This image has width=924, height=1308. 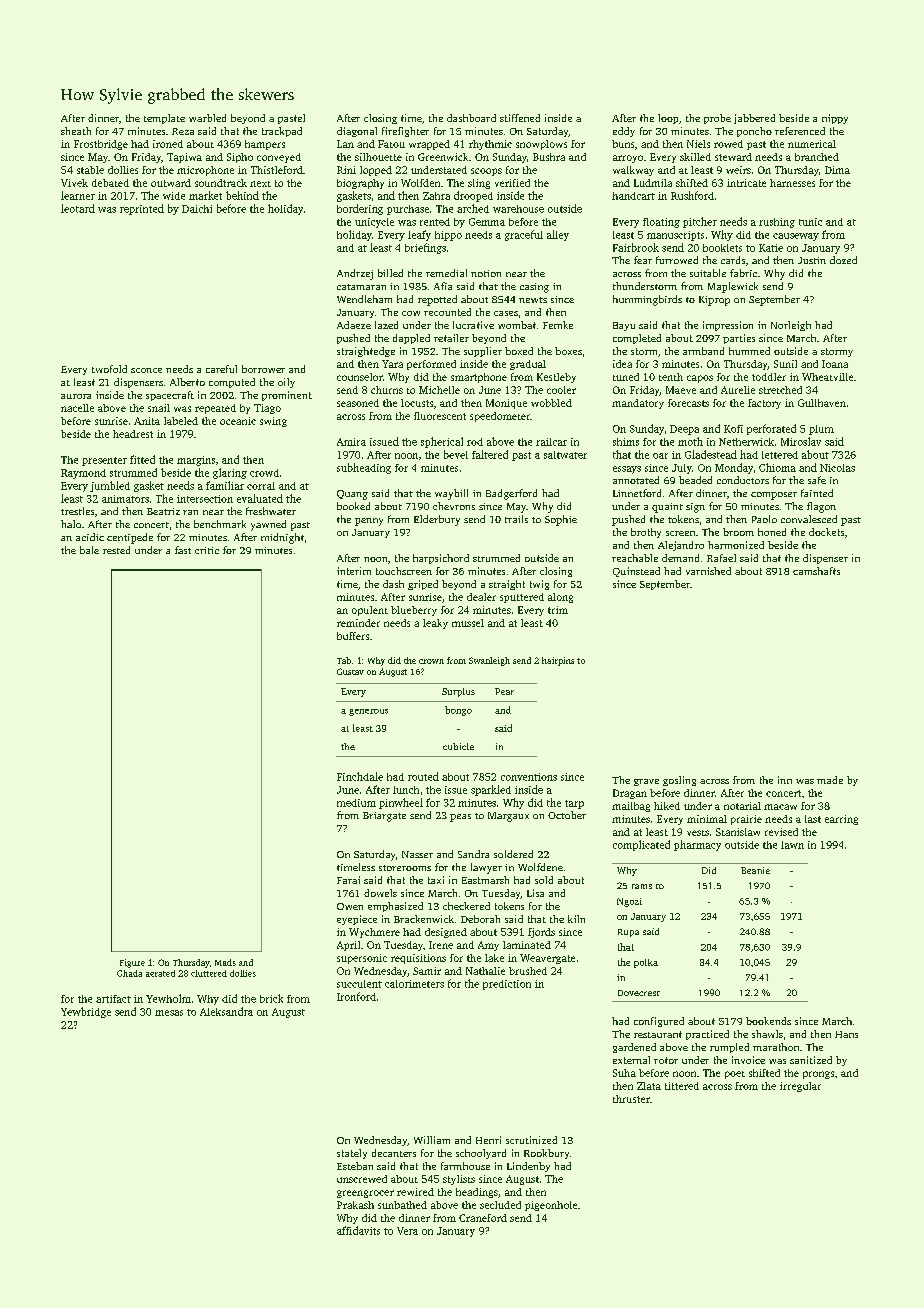 I want to click on tittered, so click(x=682, y=1086).
